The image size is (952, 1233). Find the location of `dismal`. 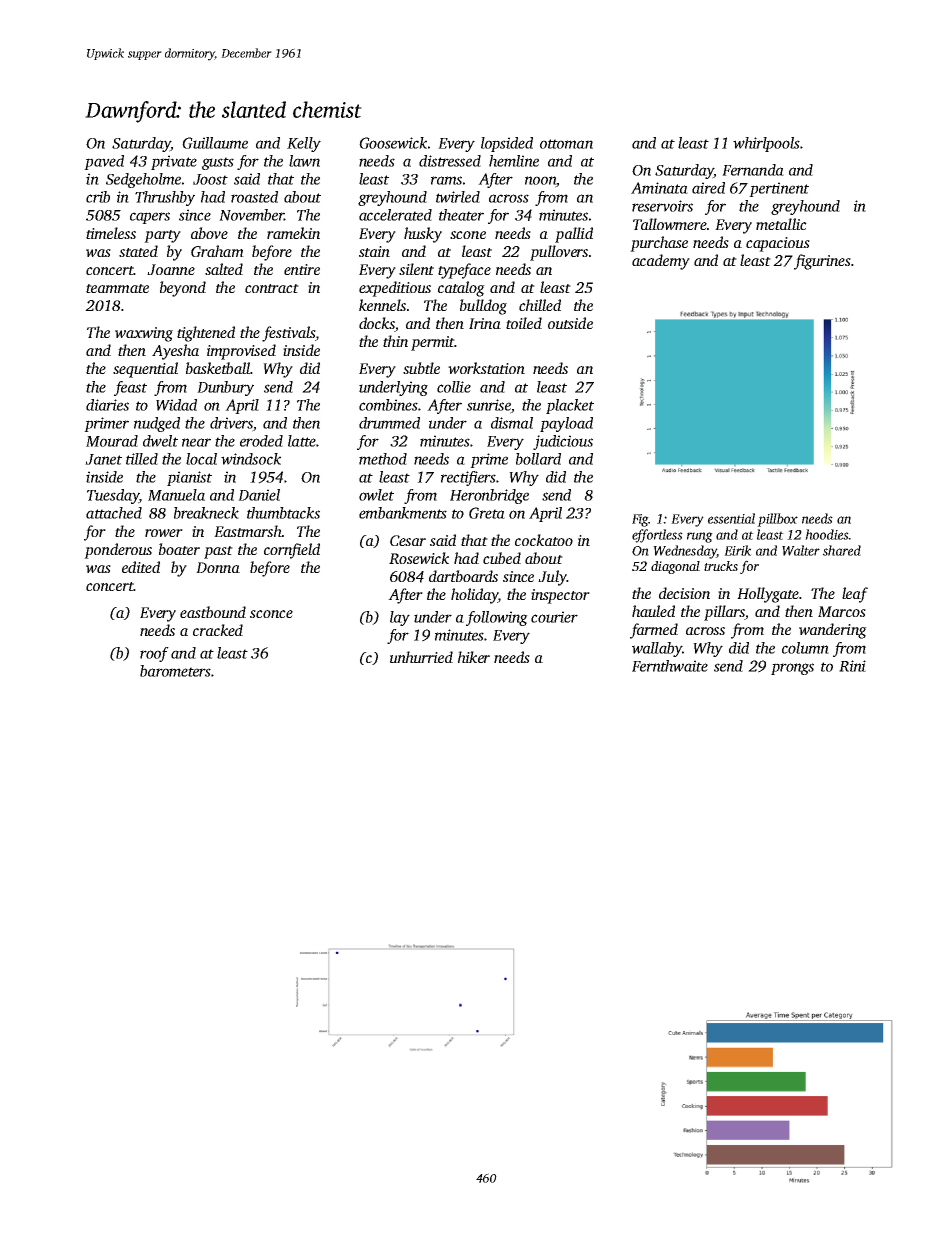

dismal is located at coordinates (512, 423).
